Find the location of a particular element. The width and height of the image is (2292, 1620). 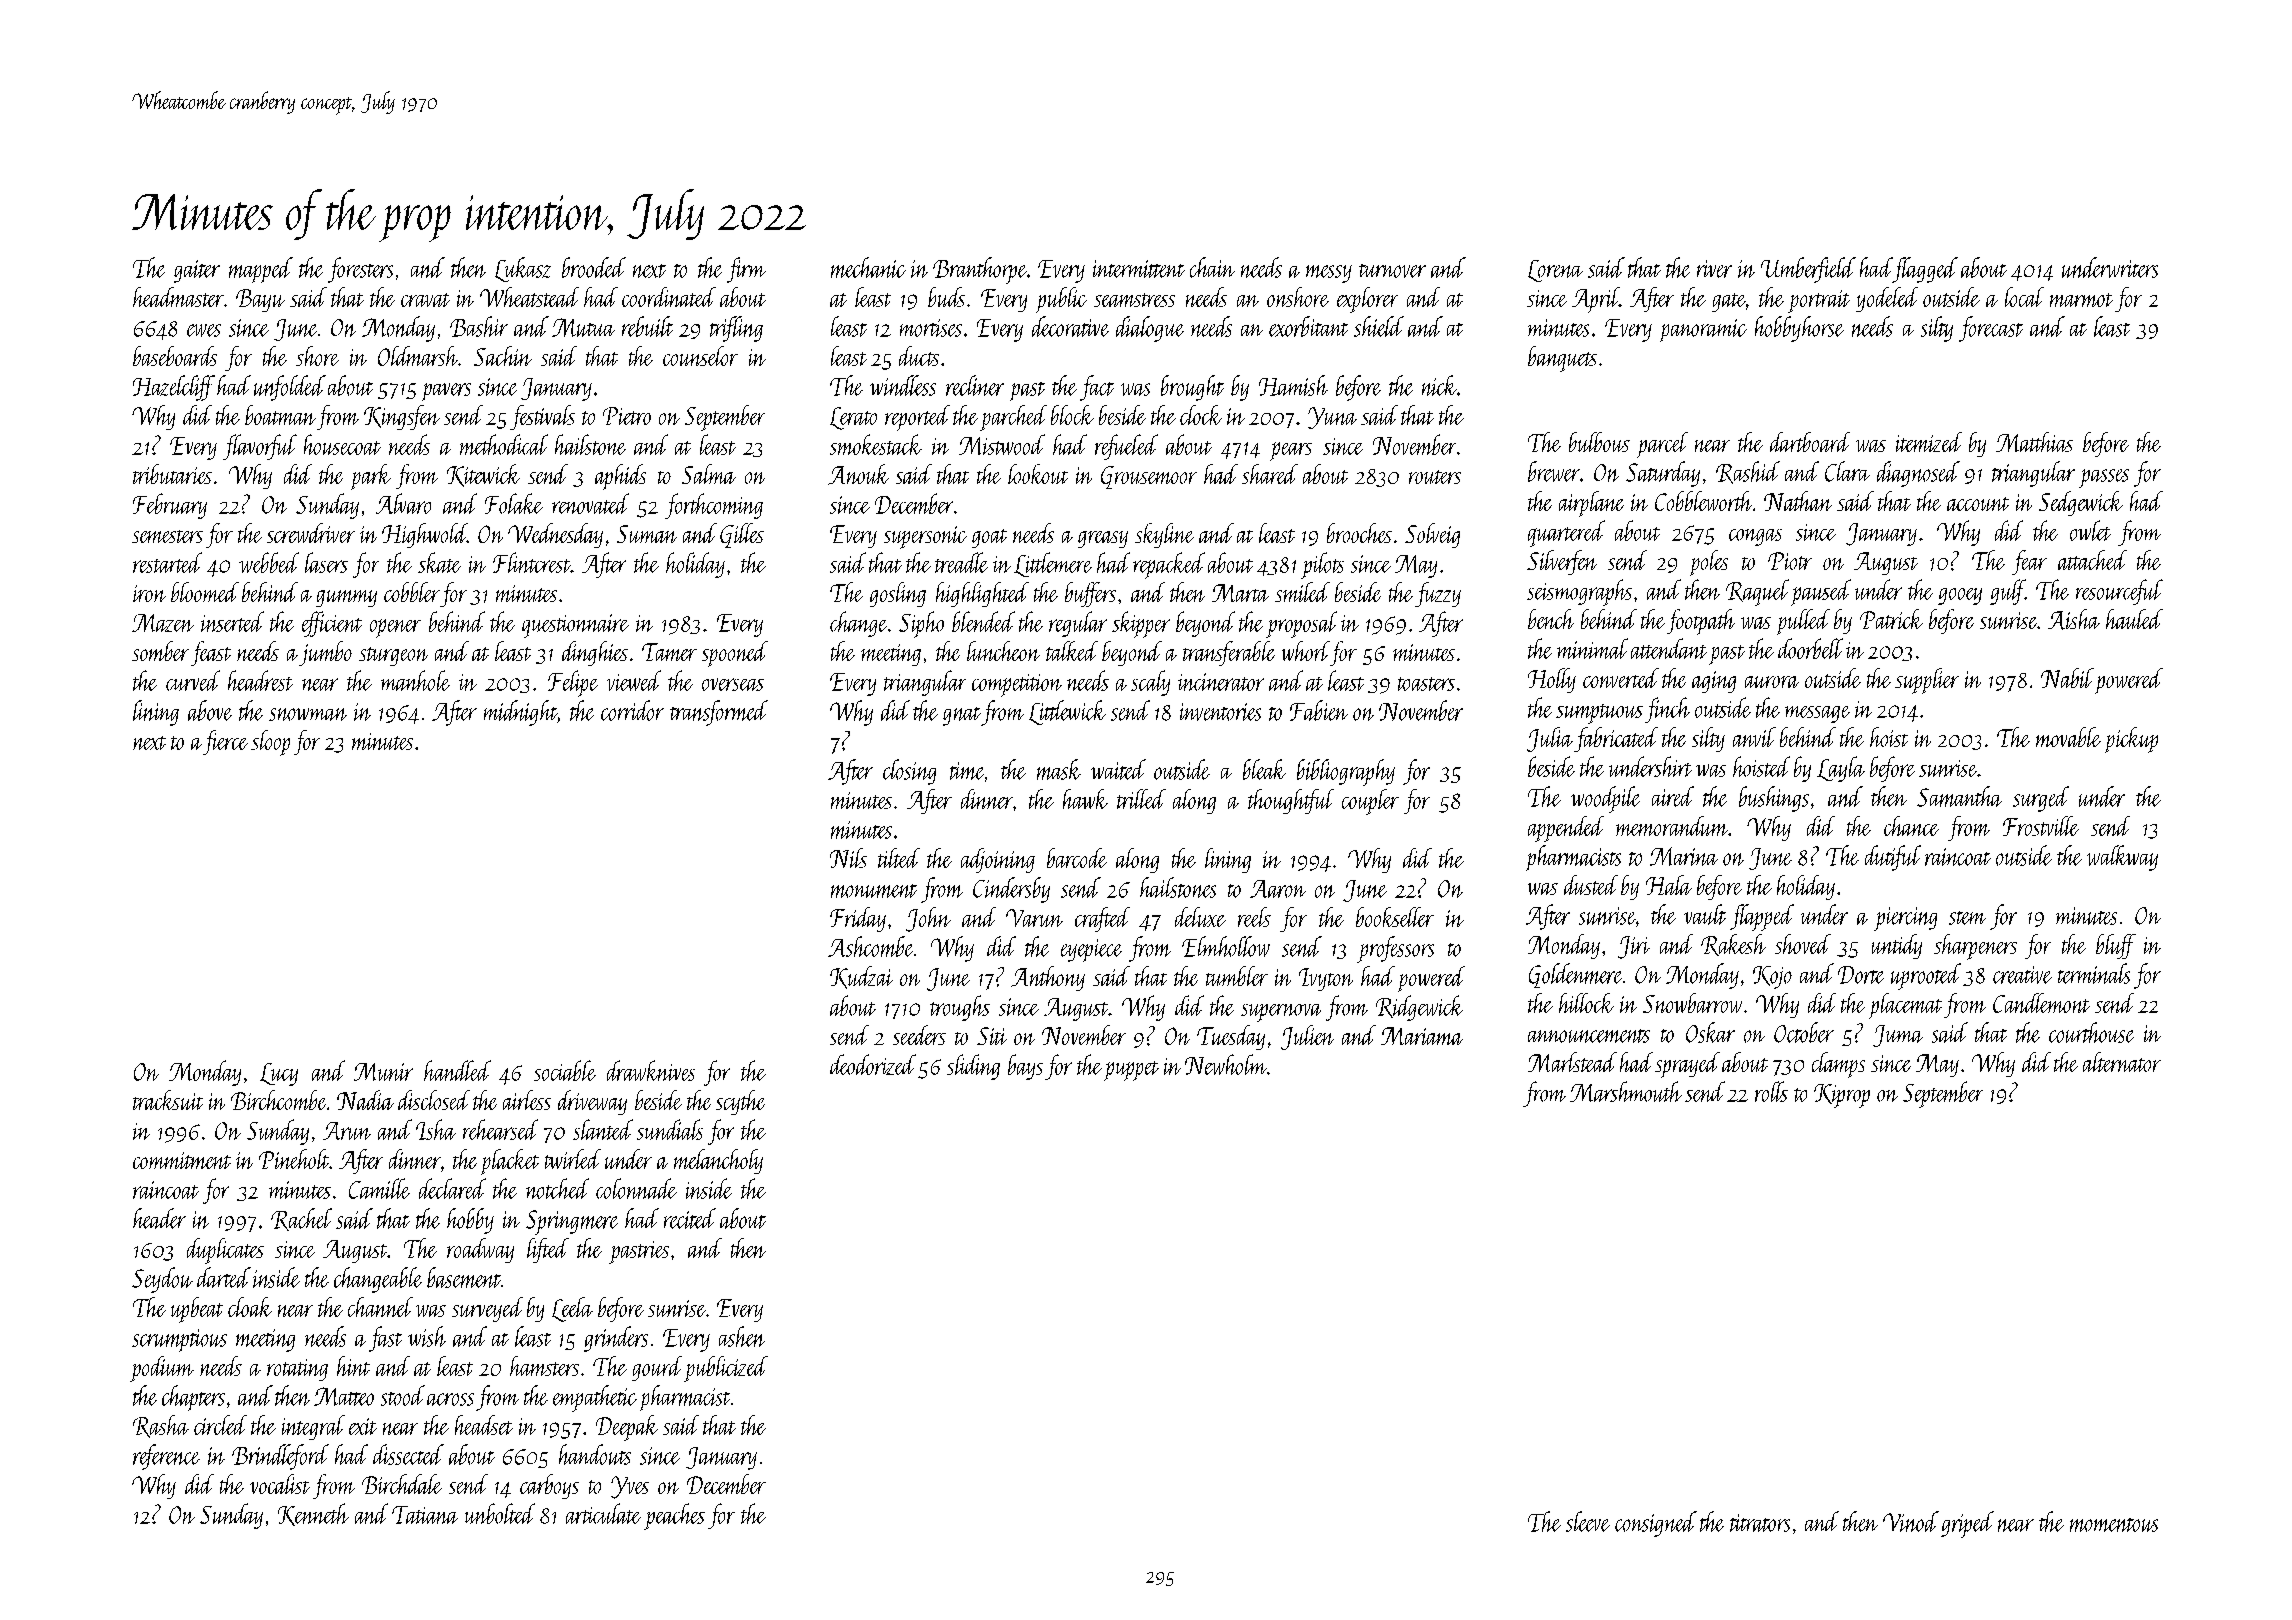

fierce is located at coordinates (225, 742).
